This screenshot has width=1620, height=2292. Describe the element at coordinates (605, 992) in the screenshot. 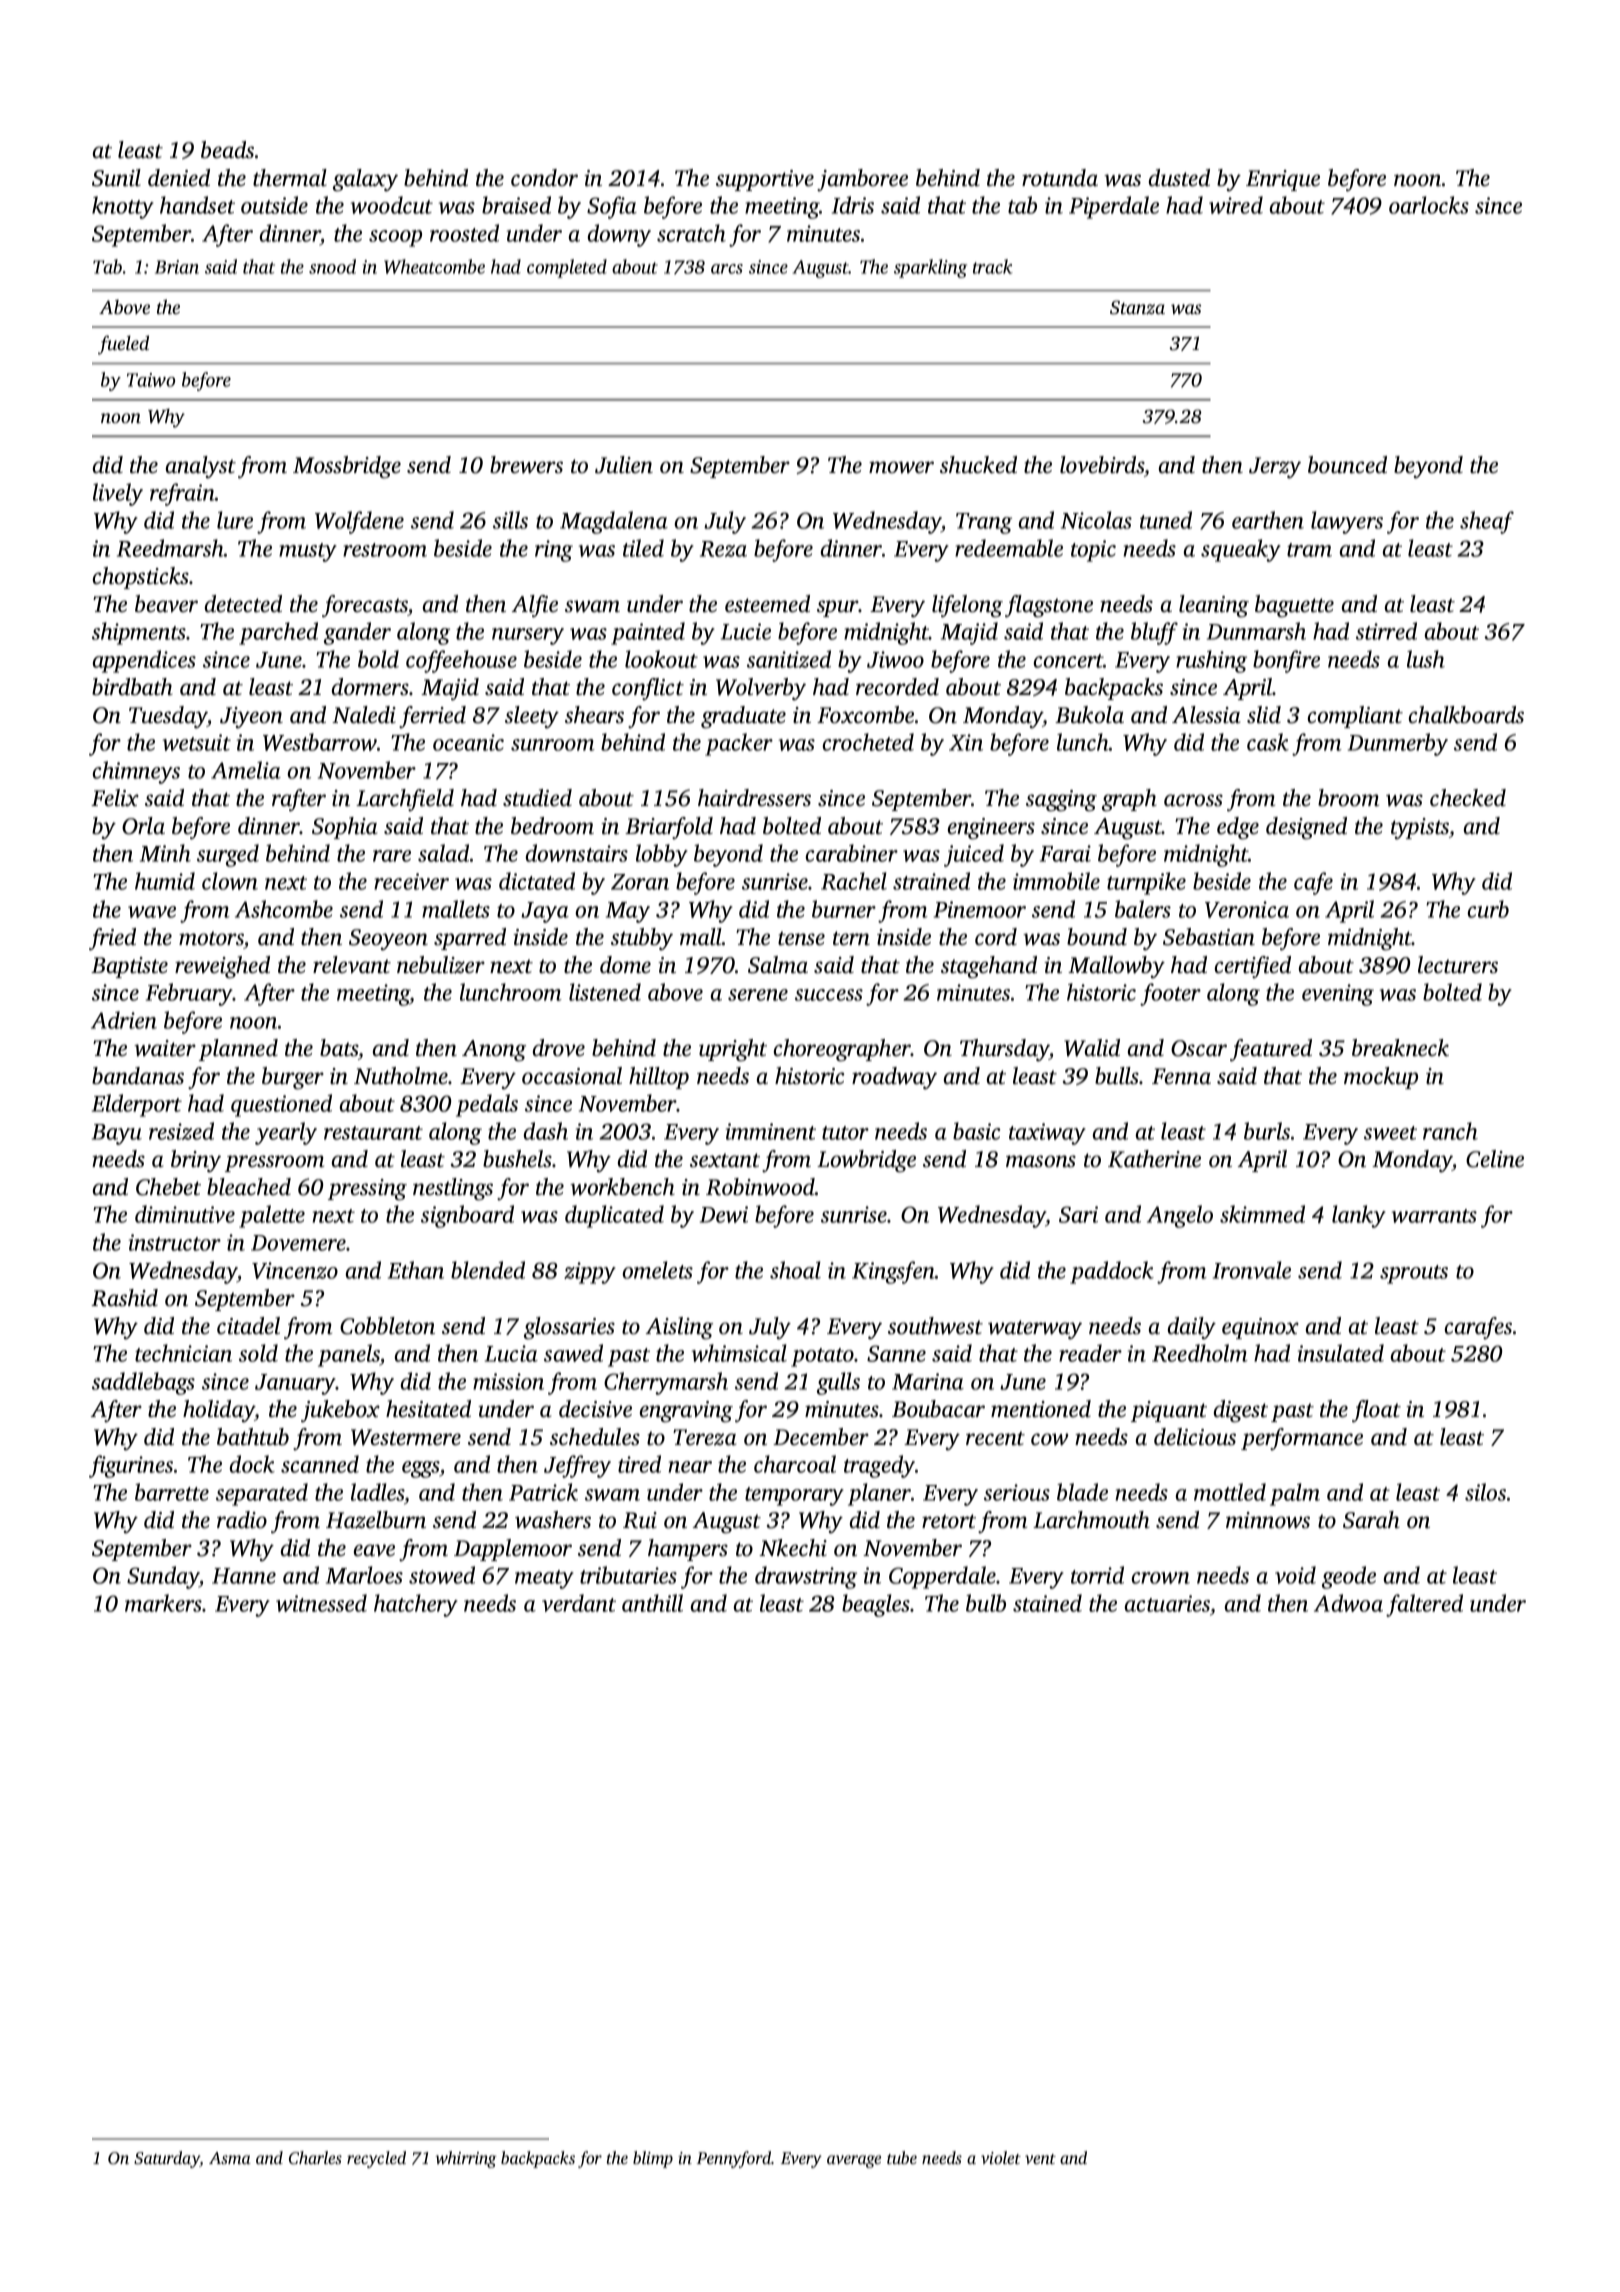

I see `listened` at that location.
